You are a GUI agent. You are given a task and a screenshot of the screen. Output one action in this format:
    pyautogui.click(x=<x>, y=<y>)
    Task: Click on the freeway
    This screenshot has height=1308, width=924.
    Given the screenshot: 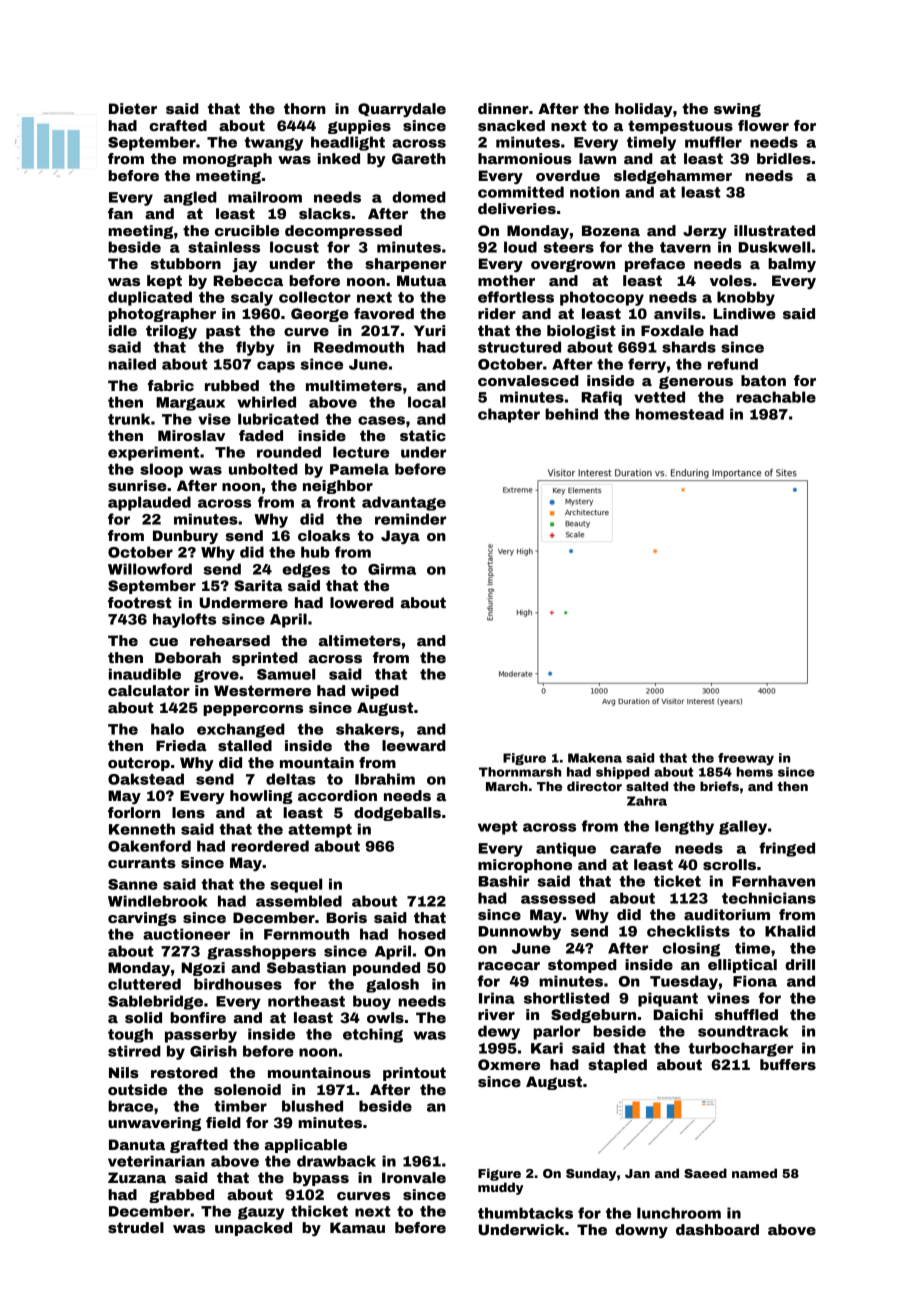 What is the action you would take?
    pyautogui.click(x=746, y=759)
